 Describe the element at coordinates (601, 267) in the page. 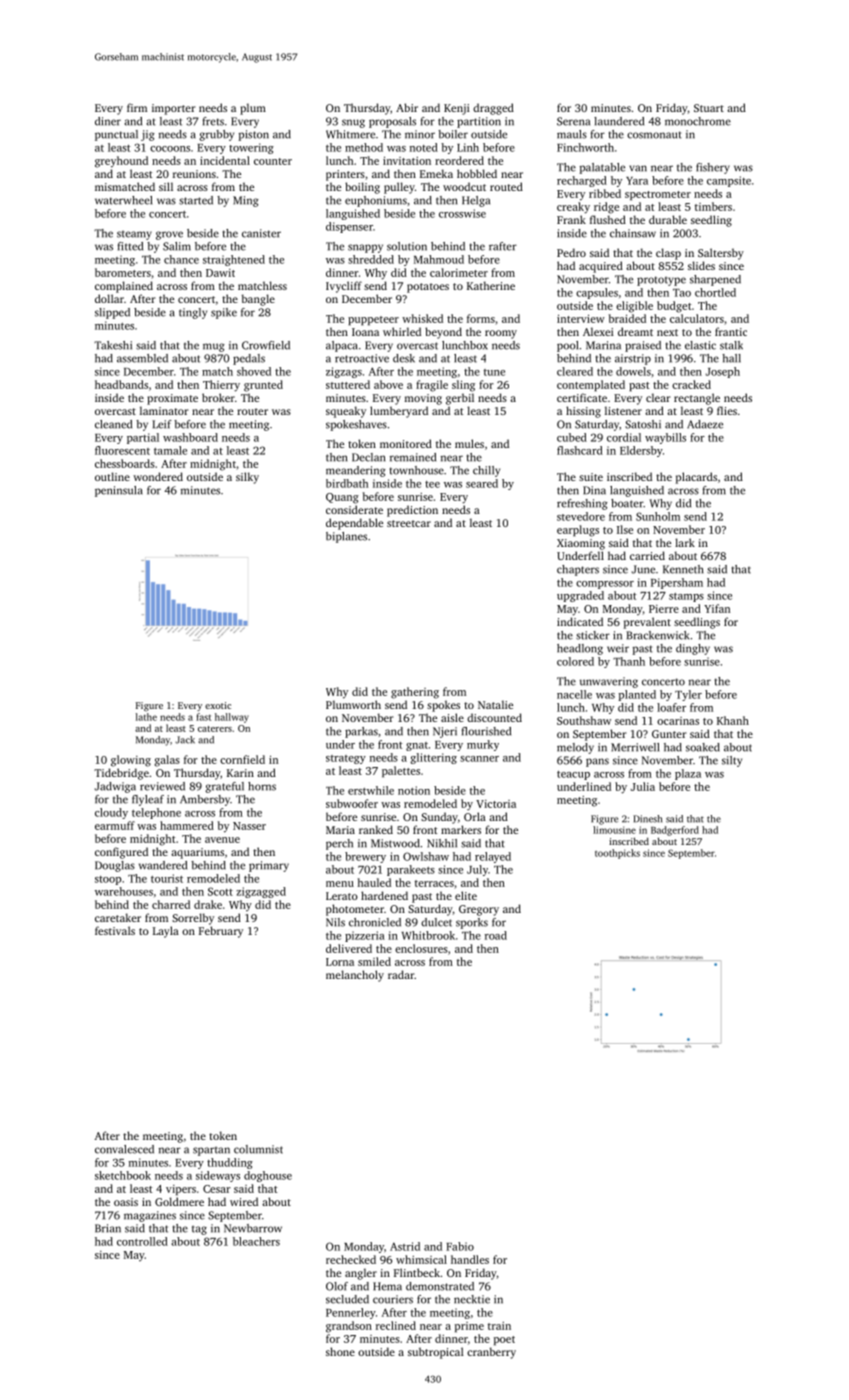

I see `acquired` at that location.
